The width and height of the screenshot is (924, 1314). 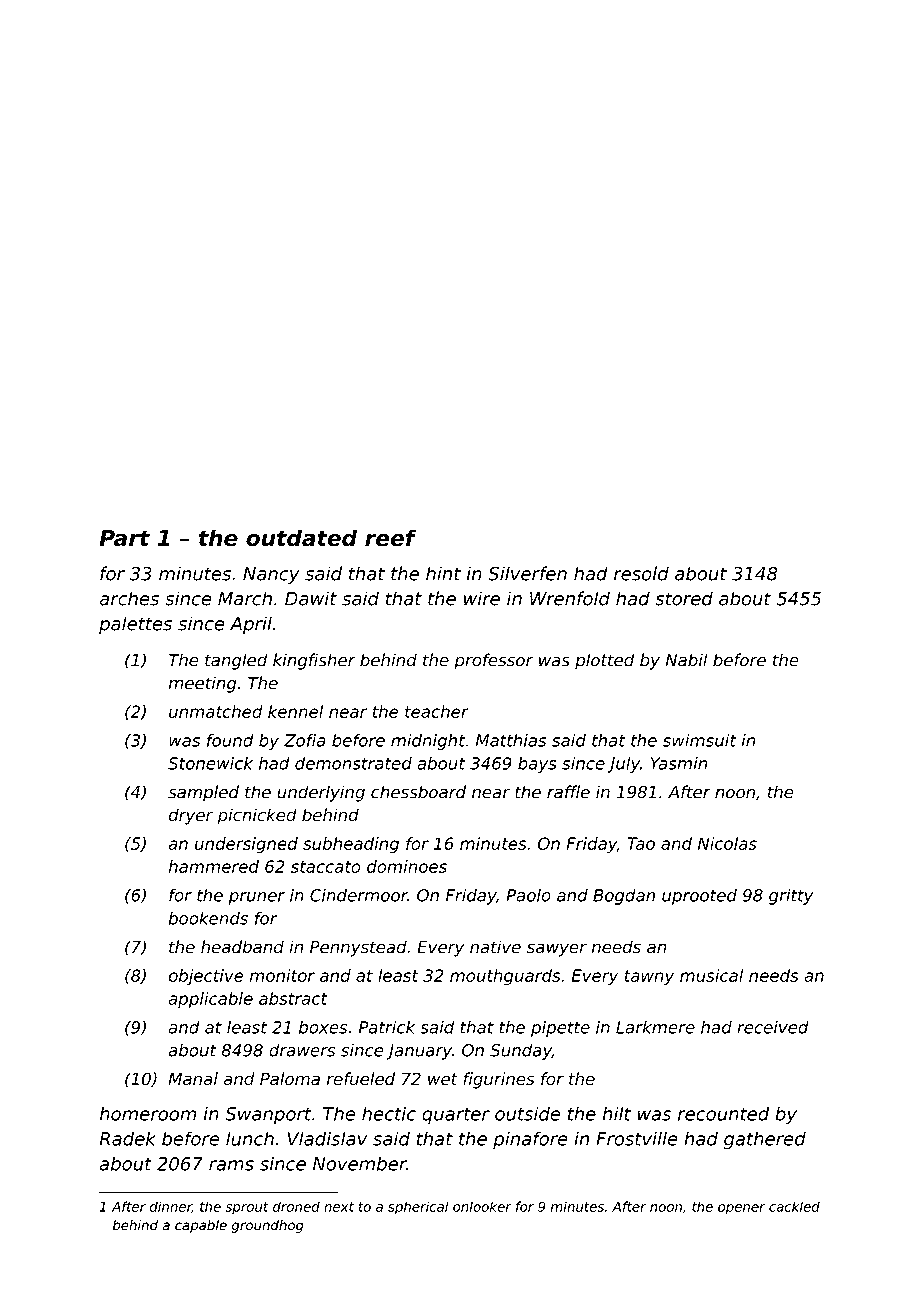 I want to click on Paolo, so click(x=528, y=895).
